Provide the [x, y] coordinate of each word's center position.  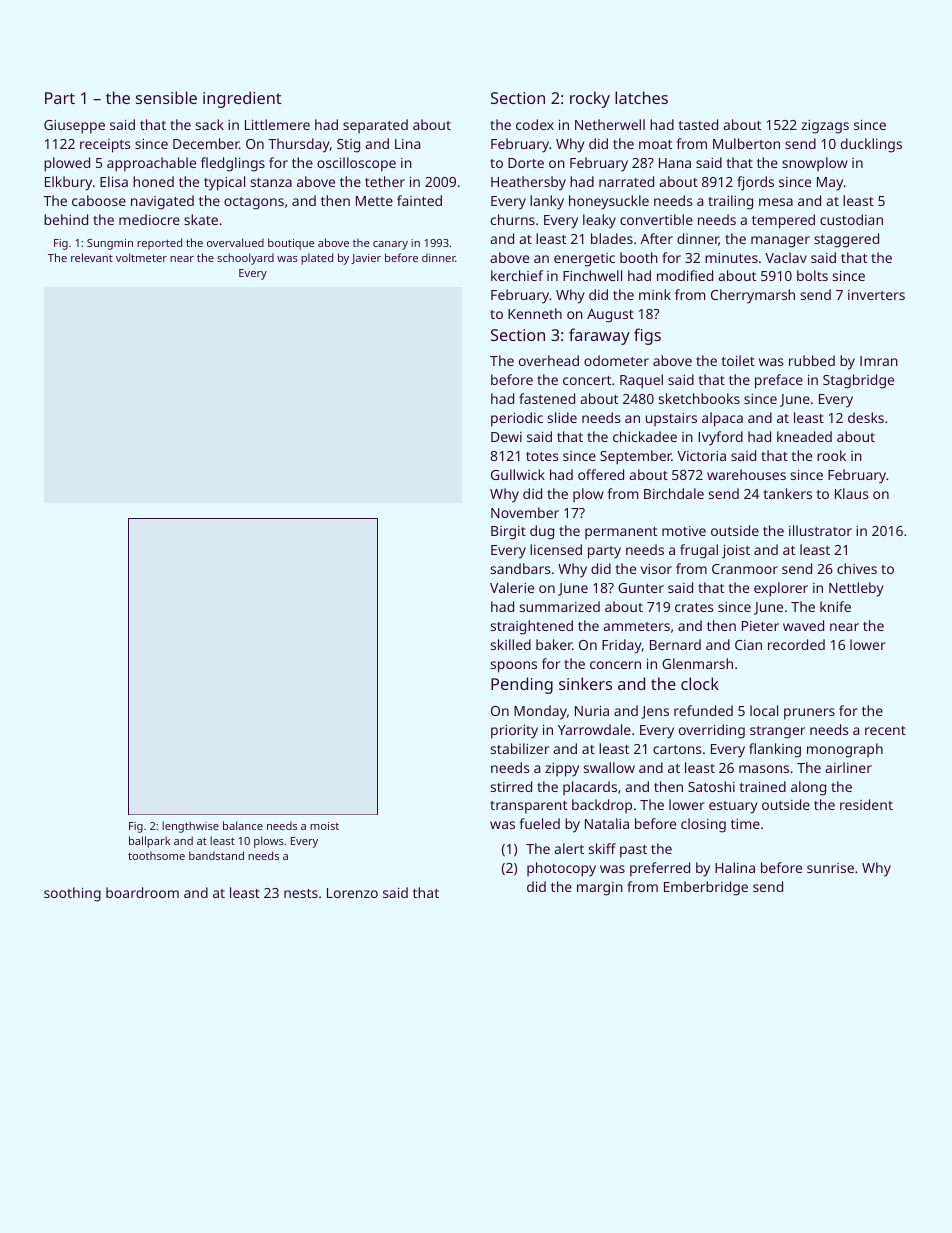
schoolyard [245, 259]
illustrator [820, 530]
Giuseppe [74, 127]
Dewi [506, 437]
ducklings [871, 145]
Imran [879, 361]
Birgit [508, 533]
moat [655, 144]
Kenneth [535, 313]
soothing [72, 894]
